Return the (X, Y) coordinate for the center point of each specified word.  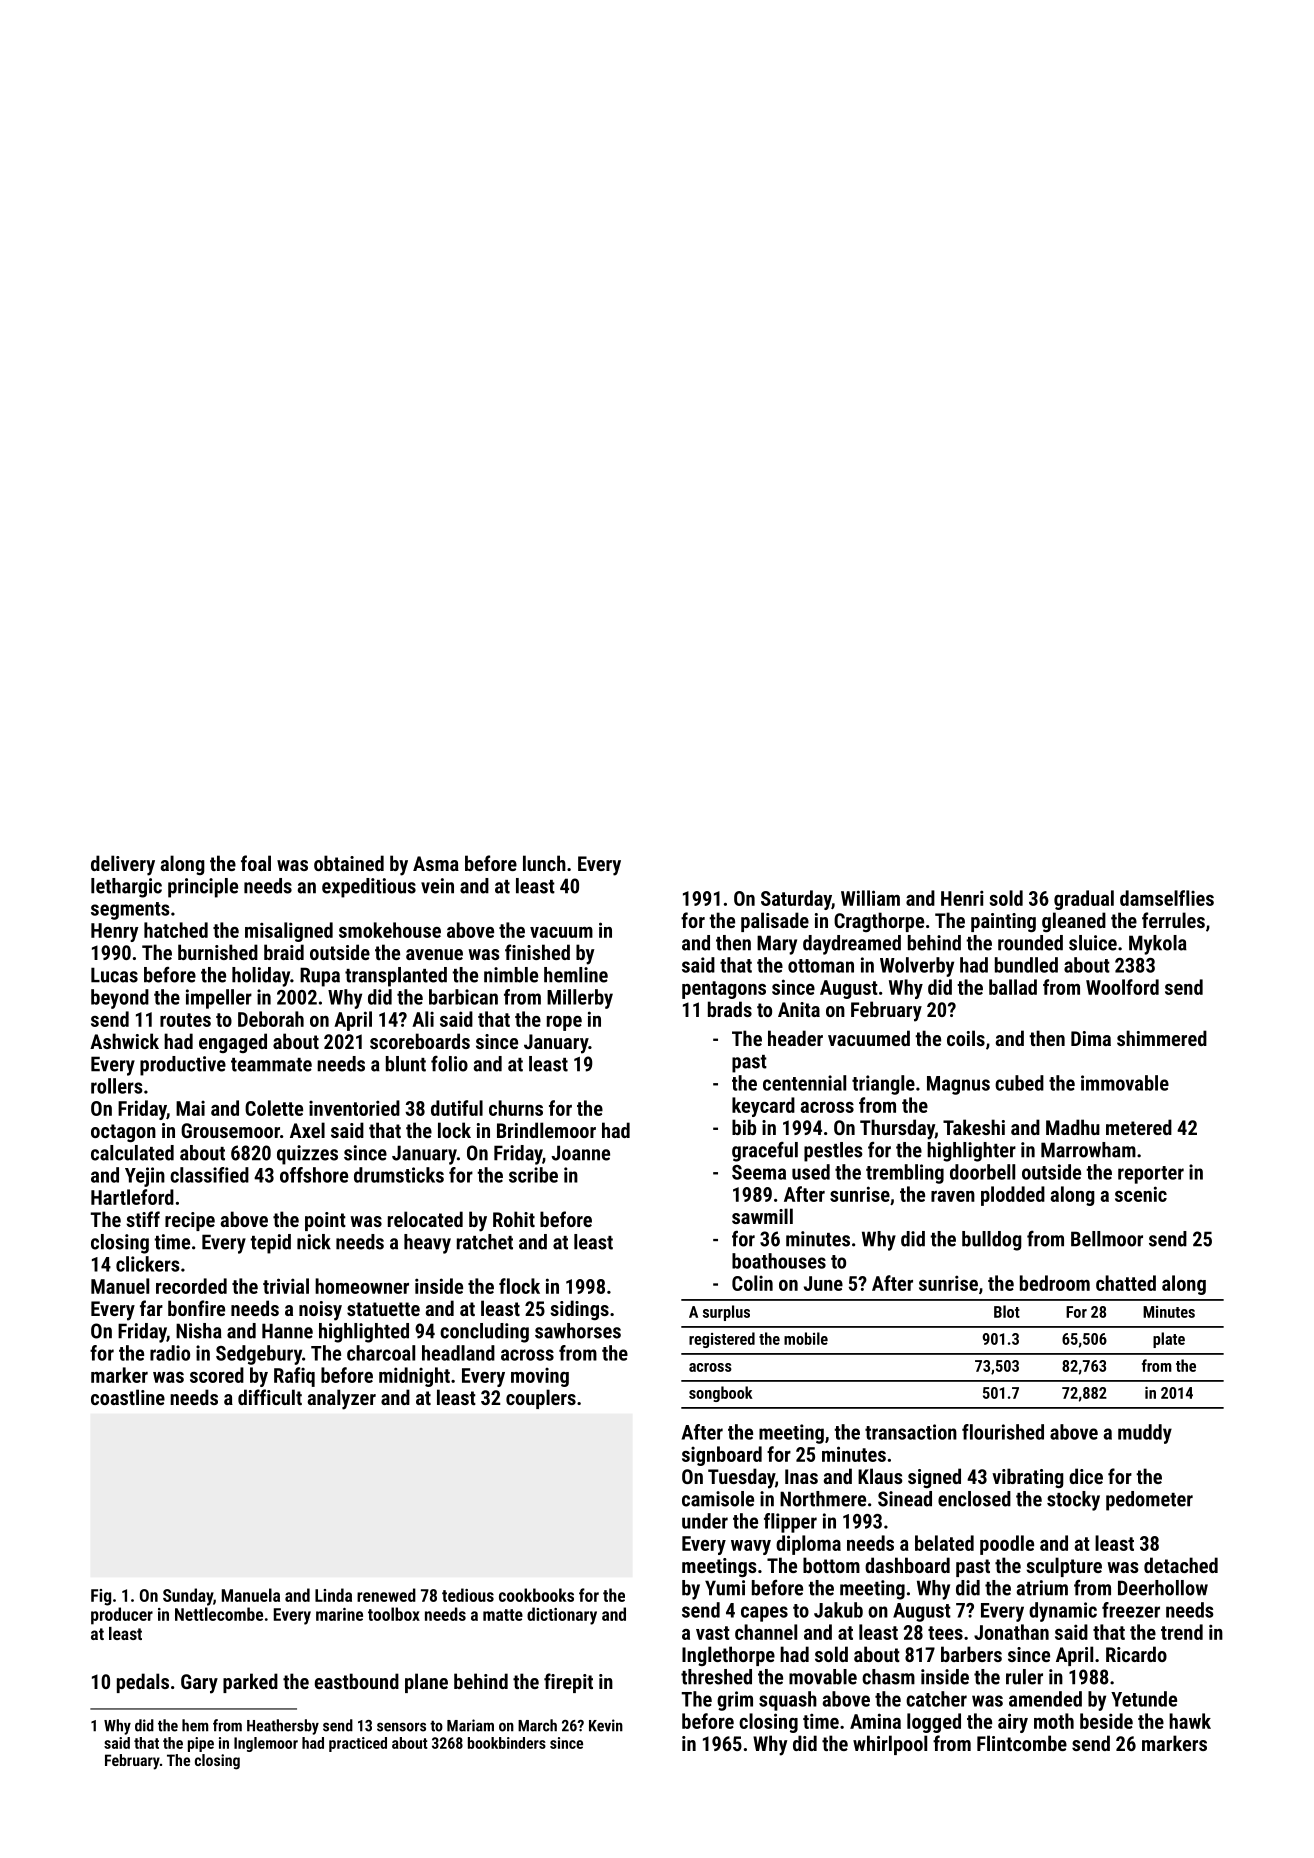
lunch (544, 863)
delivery (123, 865)
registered (722, 1340)
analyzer (342, 1399)
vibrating (1028, 1478)
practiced (358, 1744)
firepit (568, 1683)
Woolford (1122, 987)
